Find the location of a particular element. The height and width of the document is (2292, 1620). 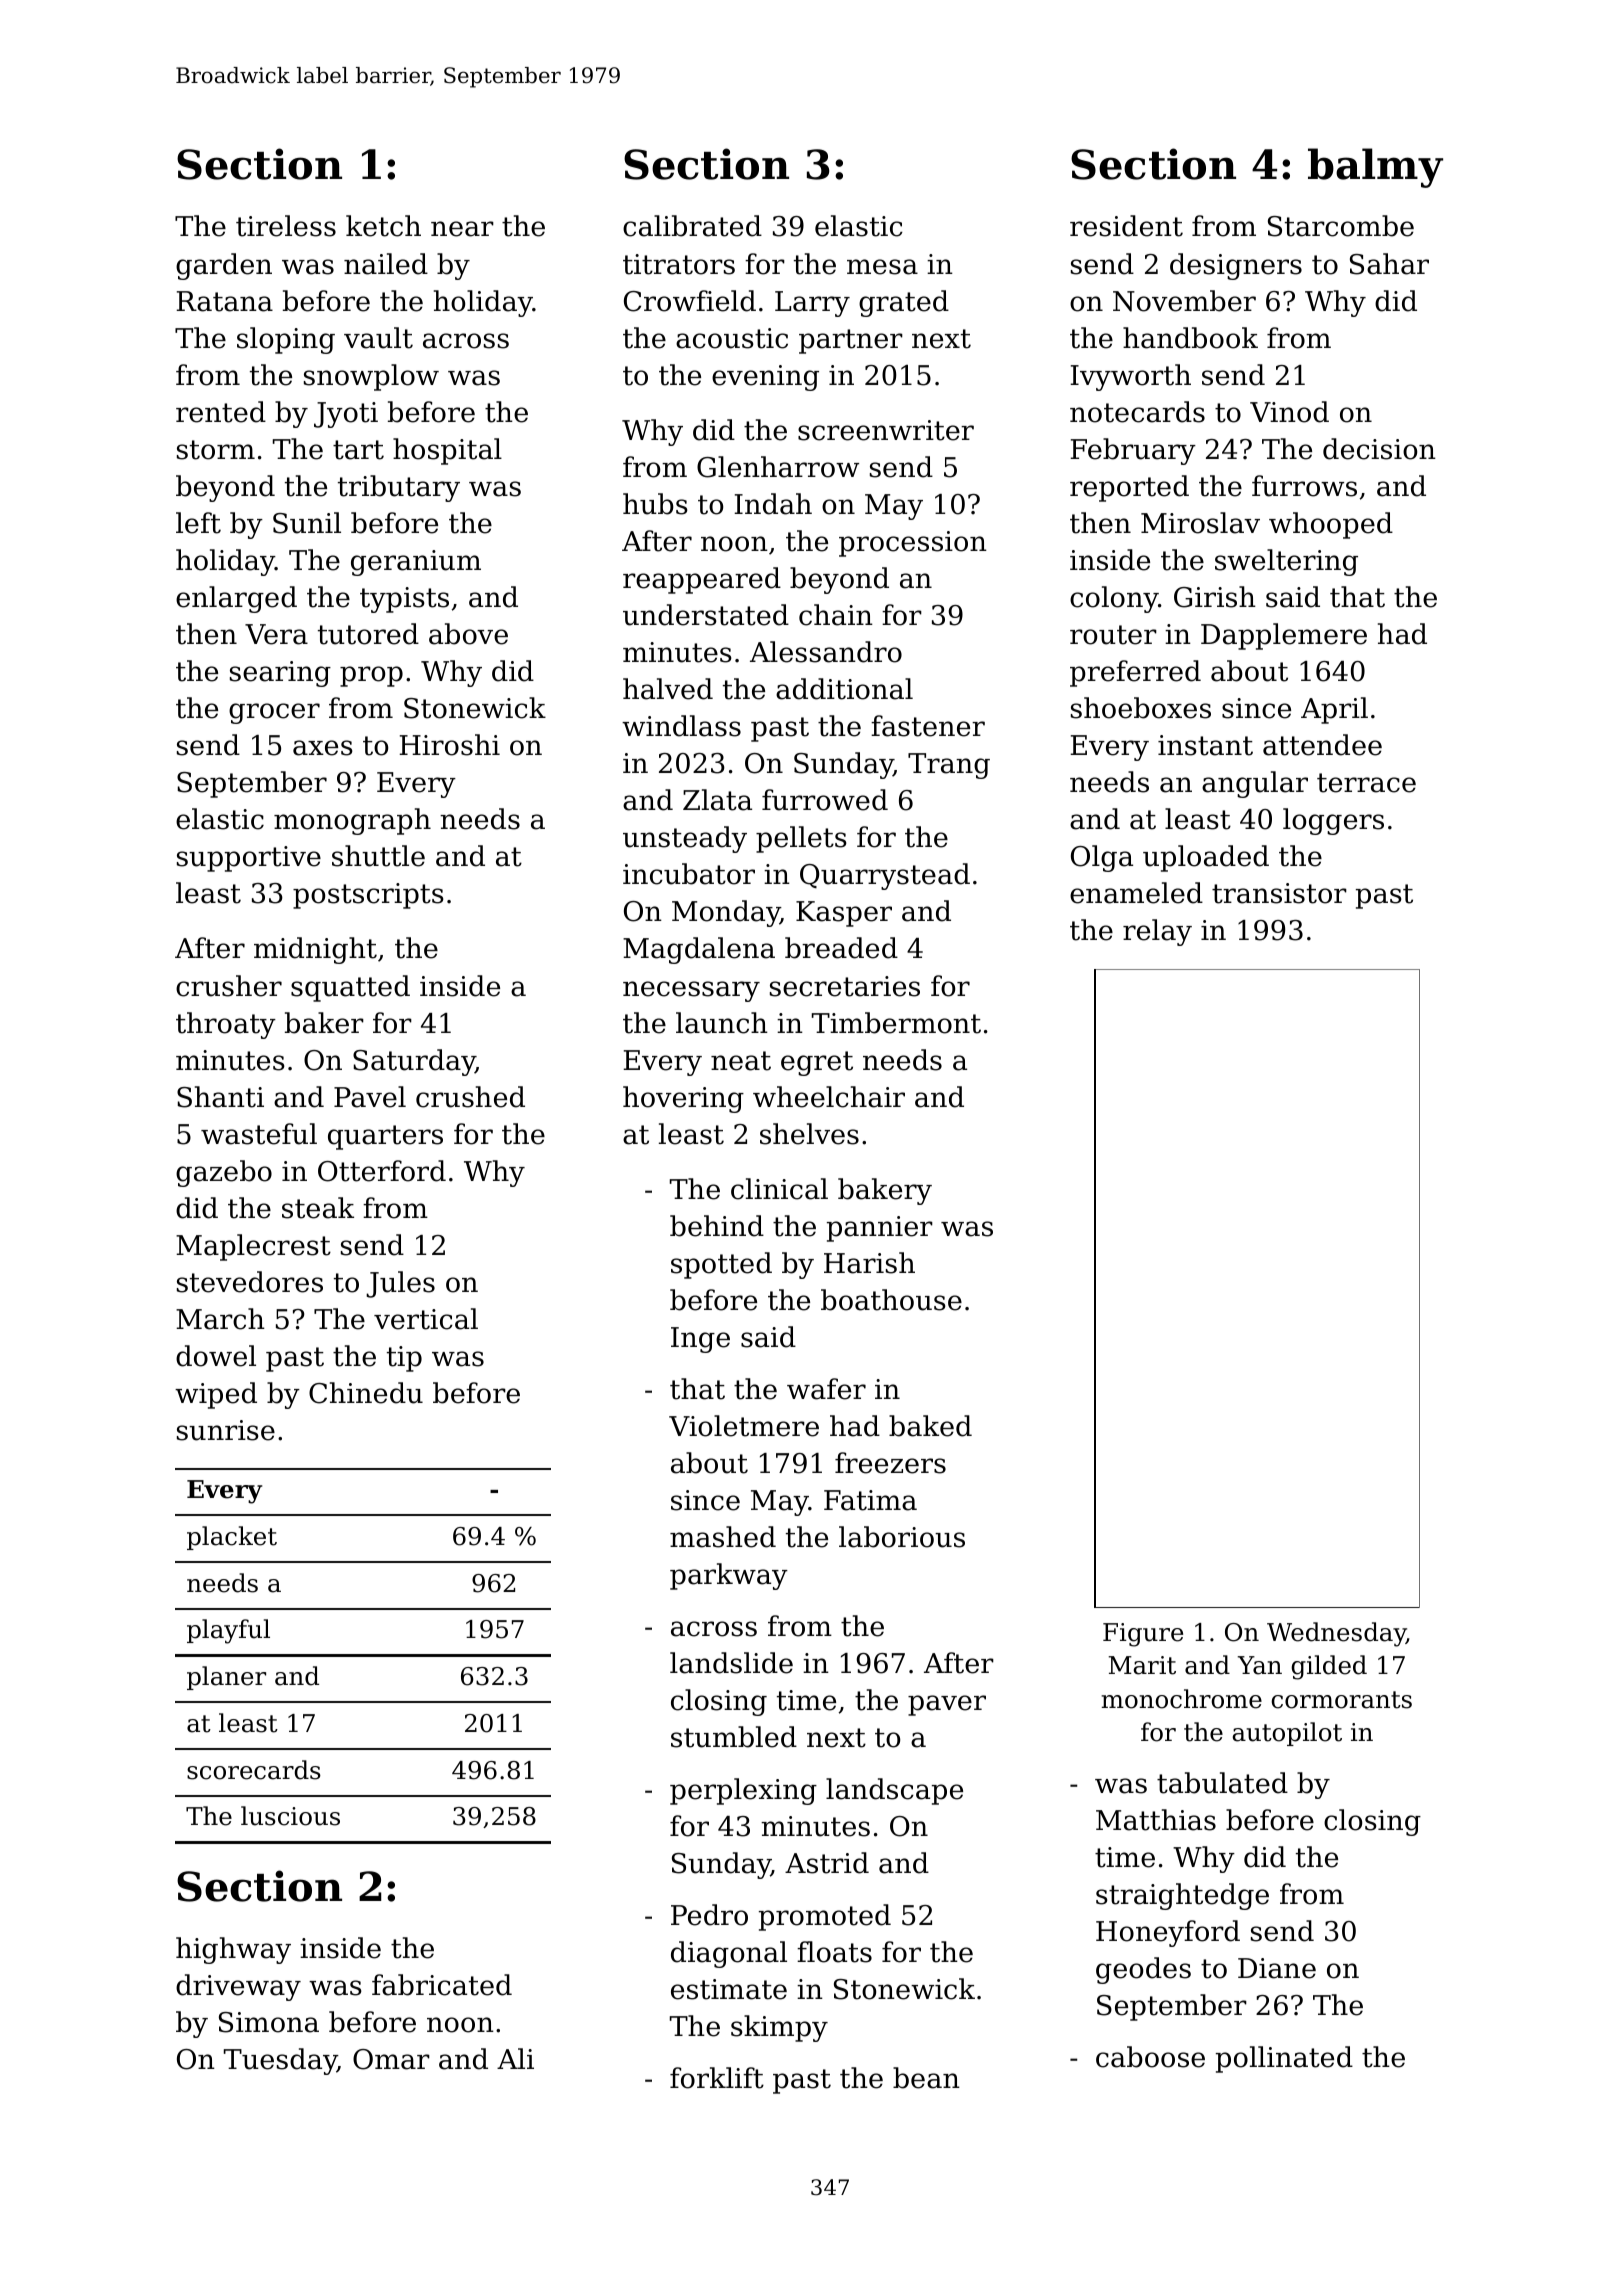

monochrome is located at coordinates (1181, 1699).
